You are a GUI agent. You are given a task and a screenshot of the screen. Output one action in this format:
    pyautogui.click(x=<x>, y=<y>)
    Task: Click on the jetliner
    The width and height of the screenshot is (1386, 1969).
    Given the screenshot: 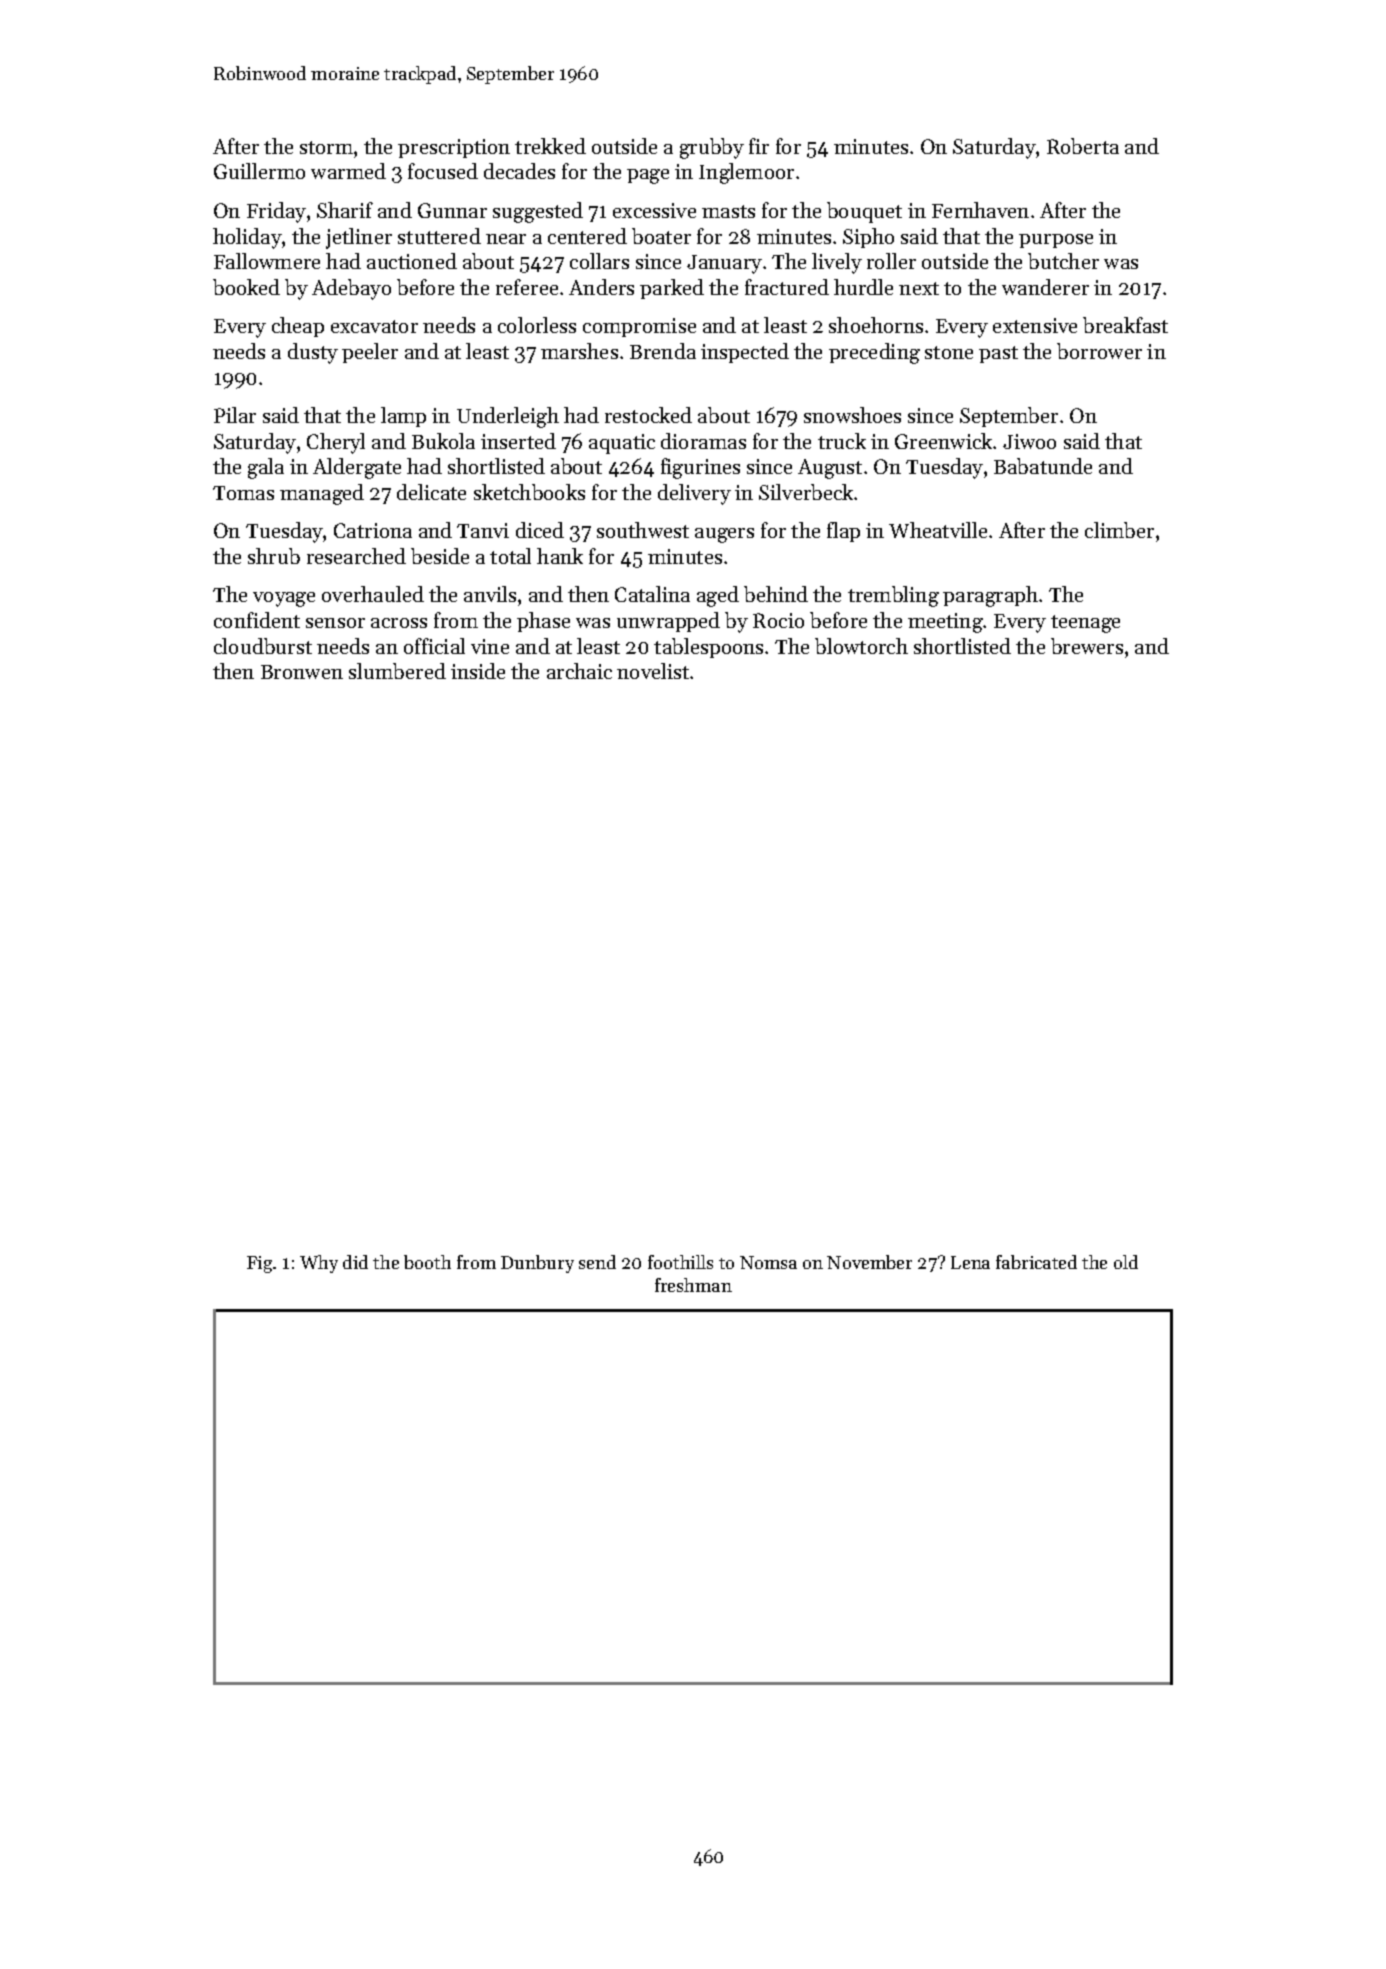 What is the action you would take?
    pyautogui.click(x=359, y=238)
